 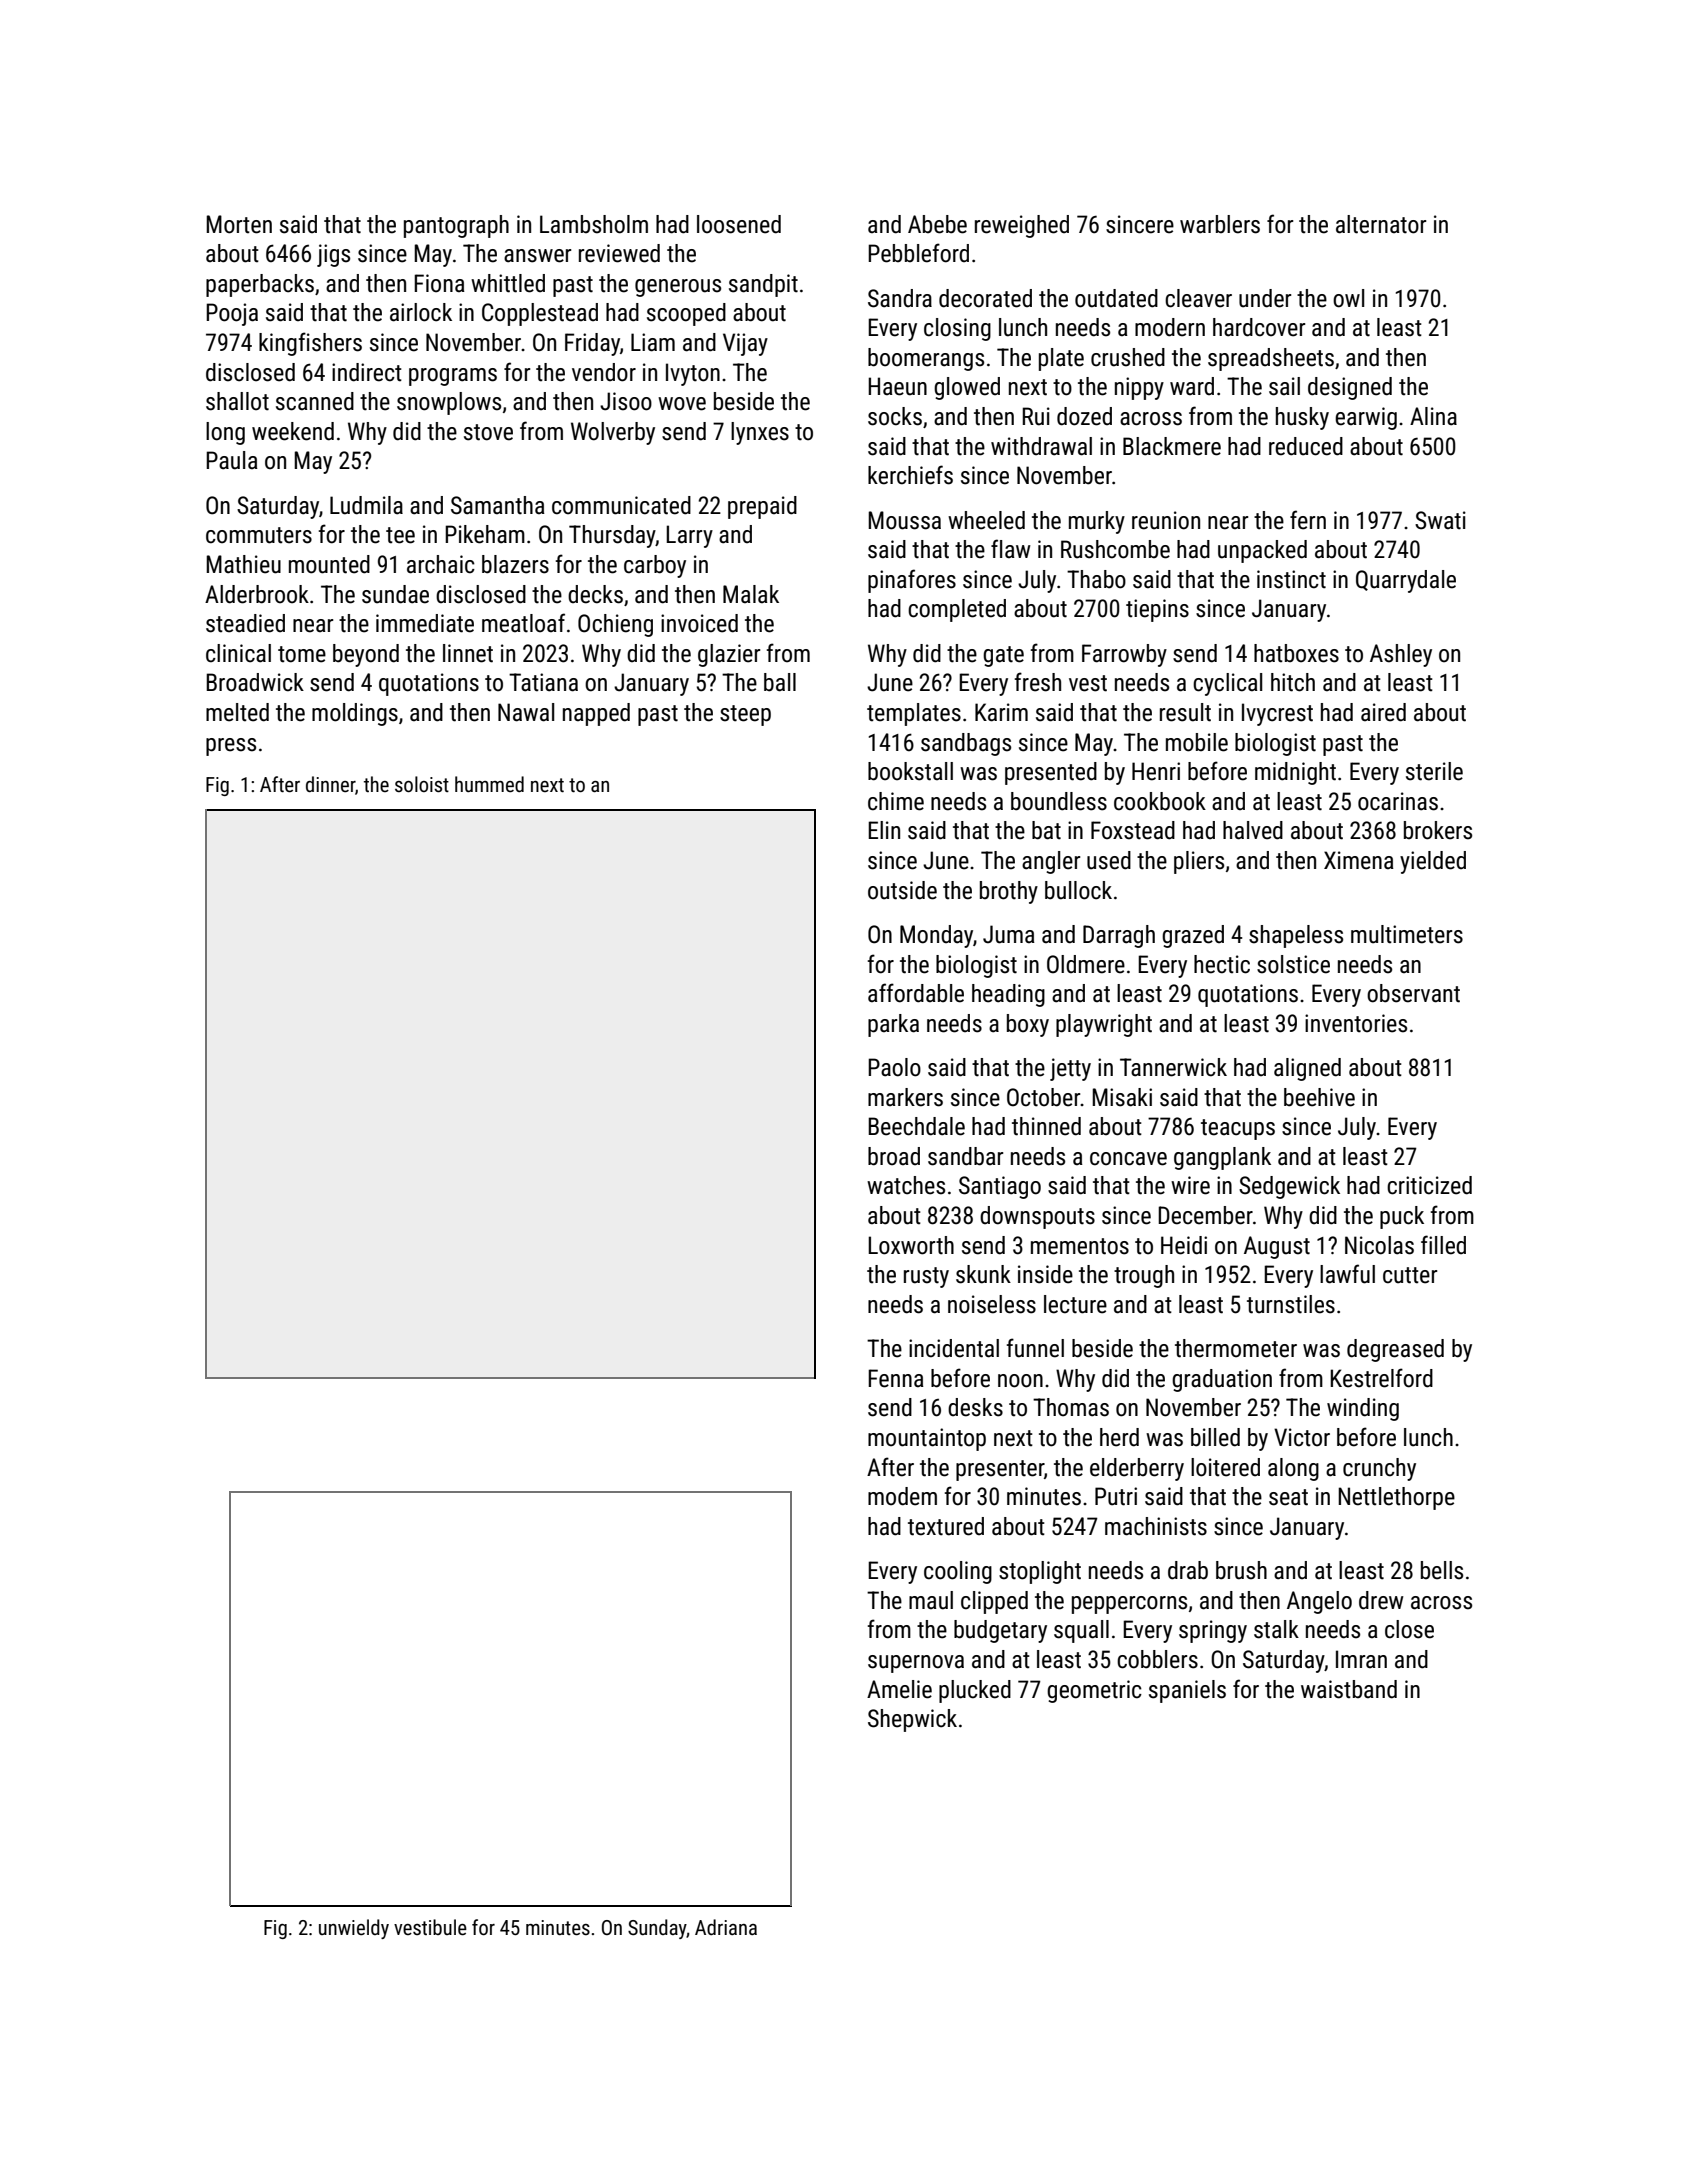 I want to click on warblers, so click(x=1220, y=224).
